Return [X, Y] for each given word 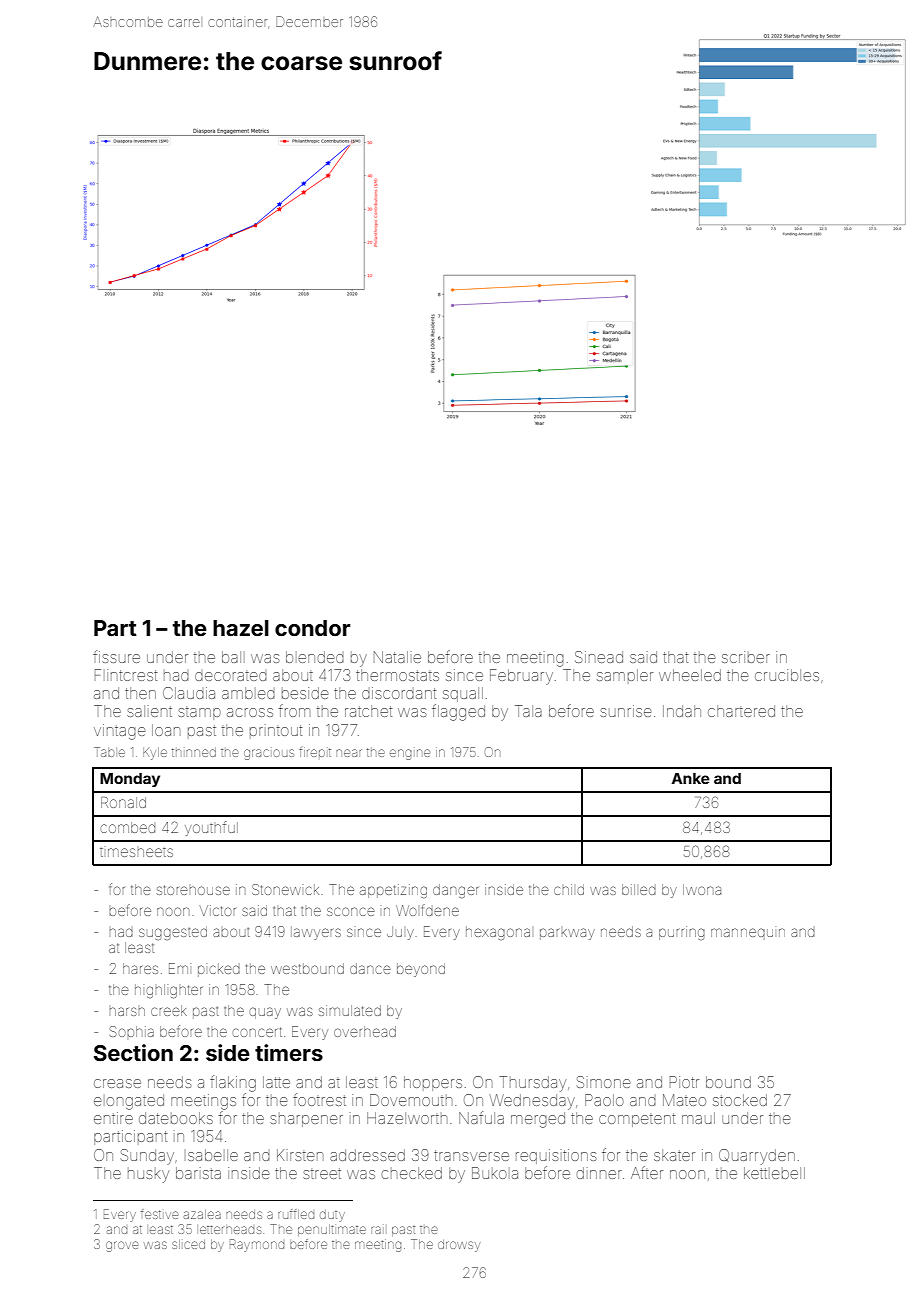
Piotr [684, 1082]
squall [463, 694]
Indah [682, 711]
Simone [603, 1082]
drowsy [459, 1246]
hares [140, 968]
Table [109, 752]
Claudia [189, 693]
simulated [350, 1010]
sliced [188, 1244]
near [349, 753]
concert [257, 1032]
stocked [740, 1100]
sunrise [625, 711]
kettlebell [774, 1173]
